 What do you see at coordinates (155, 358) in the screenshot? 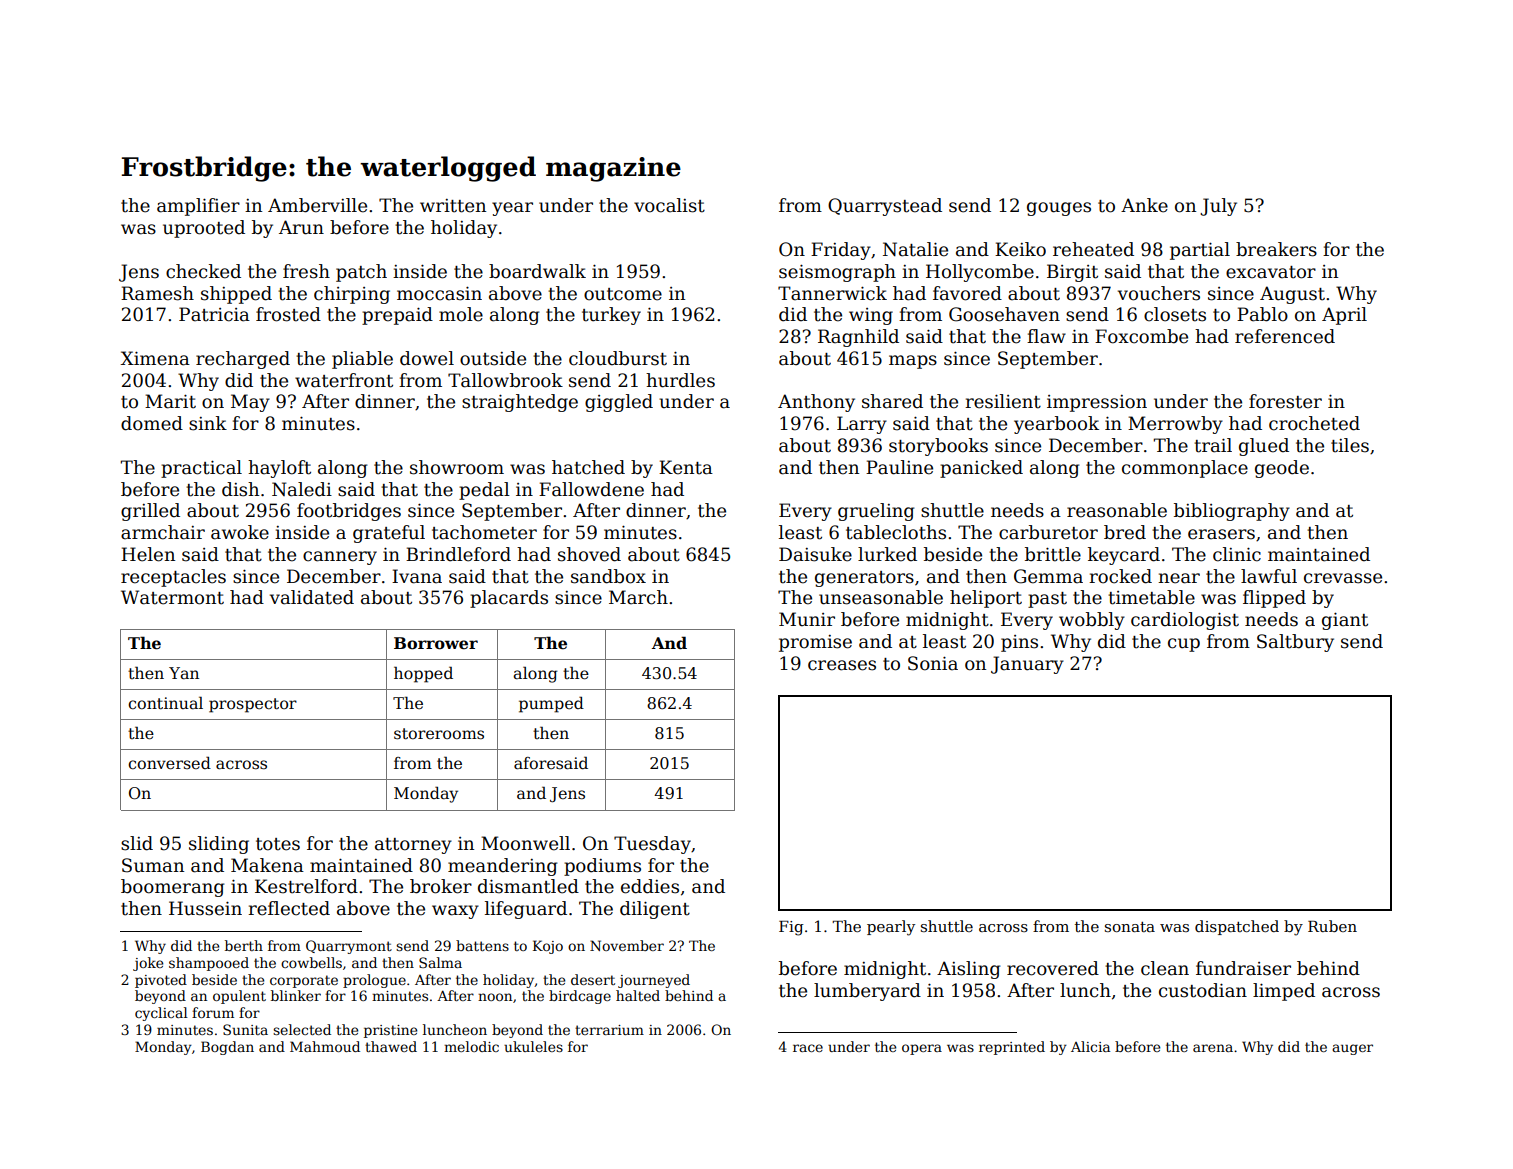
I see `Ximena` at bounding box center [155, 358].
